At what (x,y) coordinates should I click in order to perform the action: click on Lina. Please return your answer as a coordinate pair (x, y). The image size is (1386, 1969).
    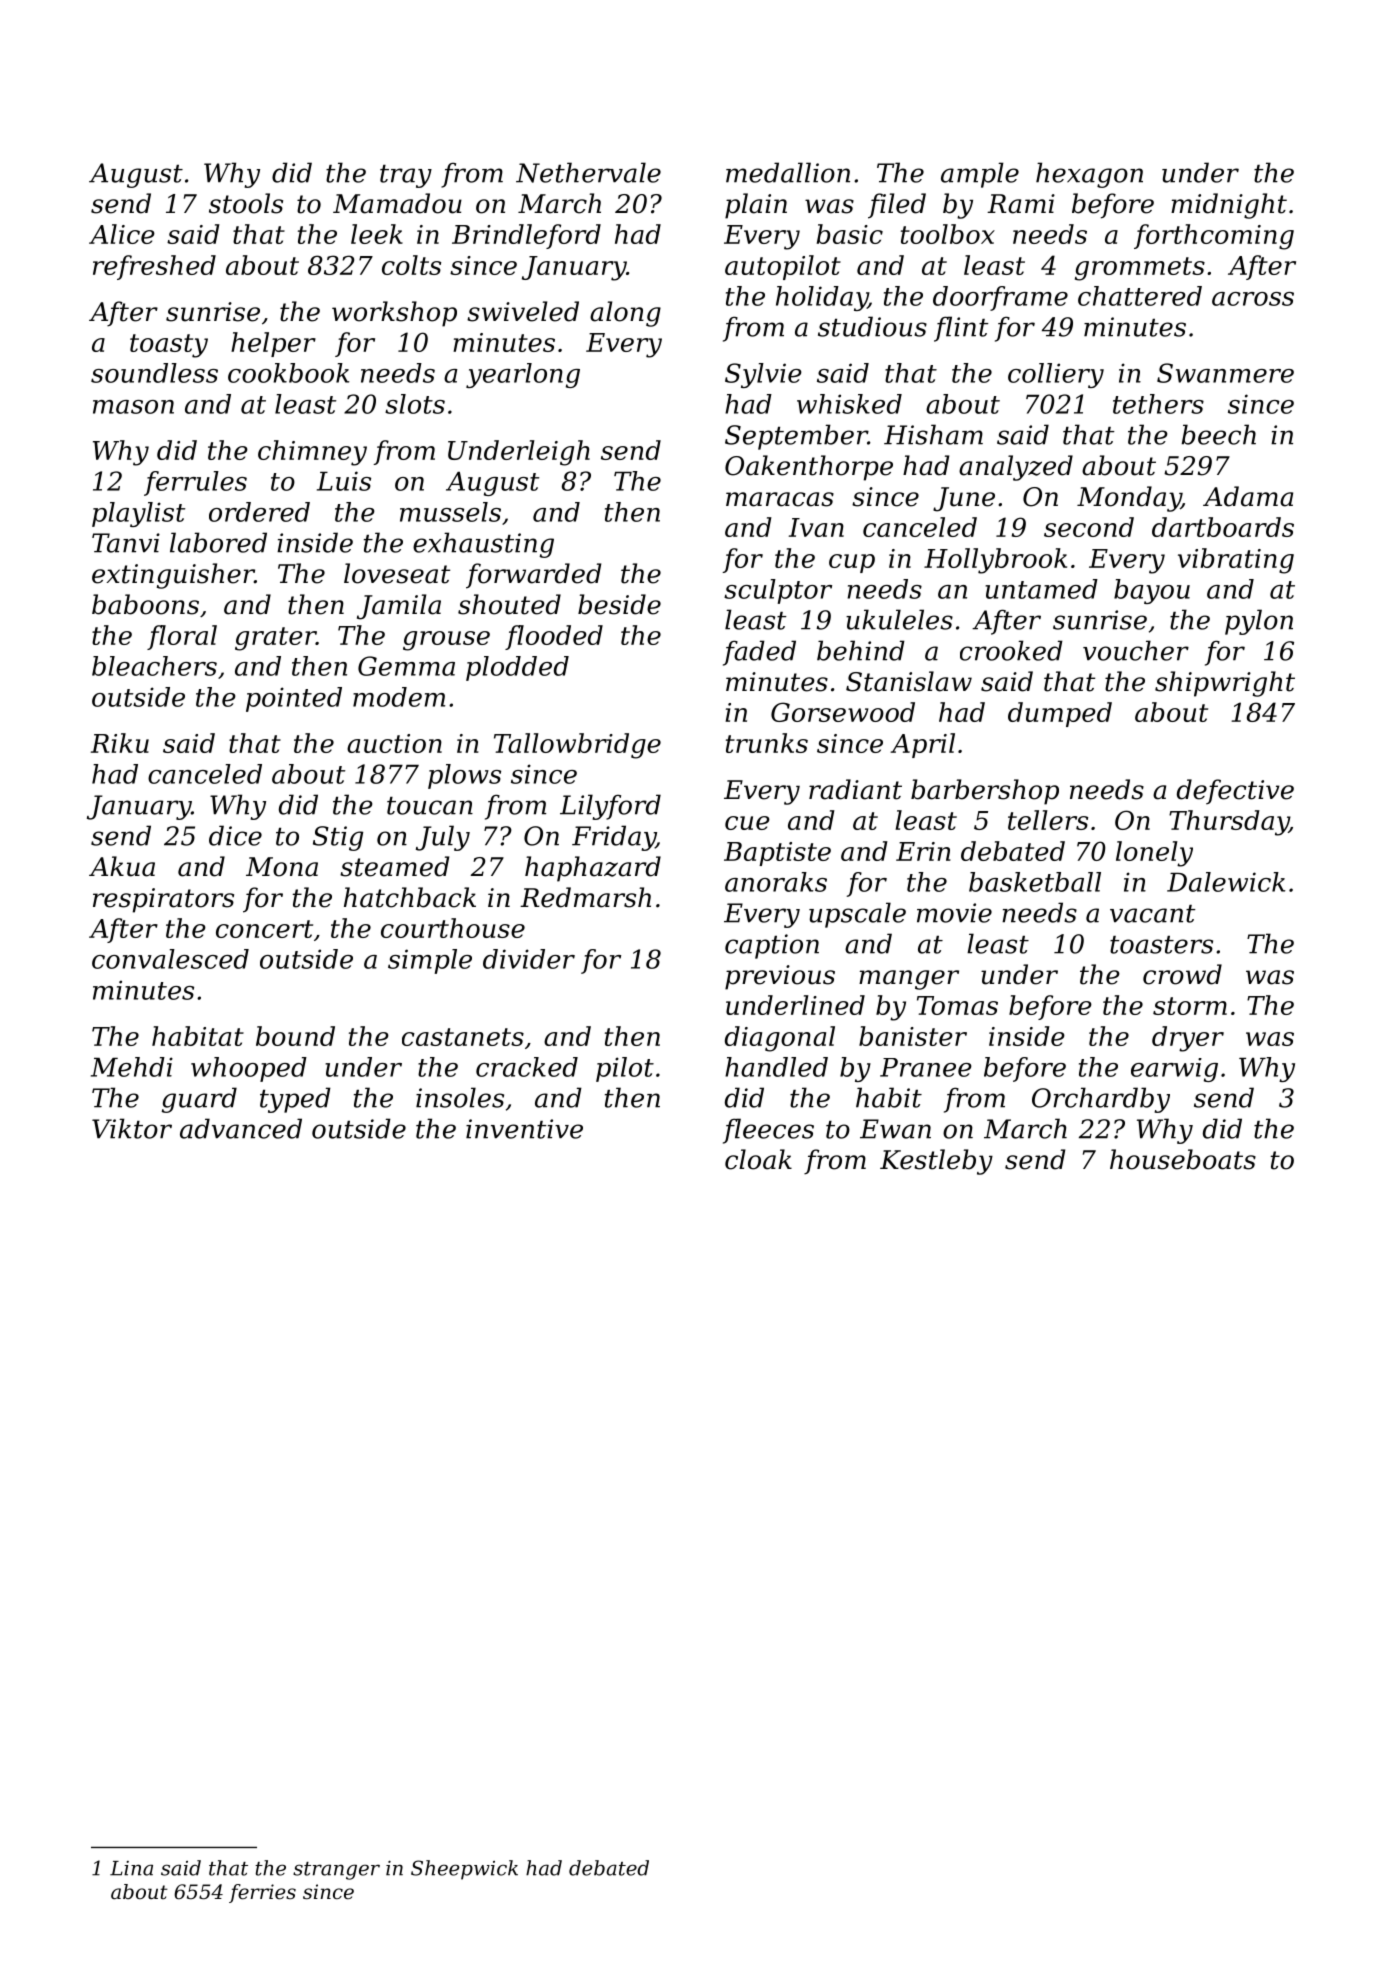
    Looking at the image, I should click on (131, 1868).
